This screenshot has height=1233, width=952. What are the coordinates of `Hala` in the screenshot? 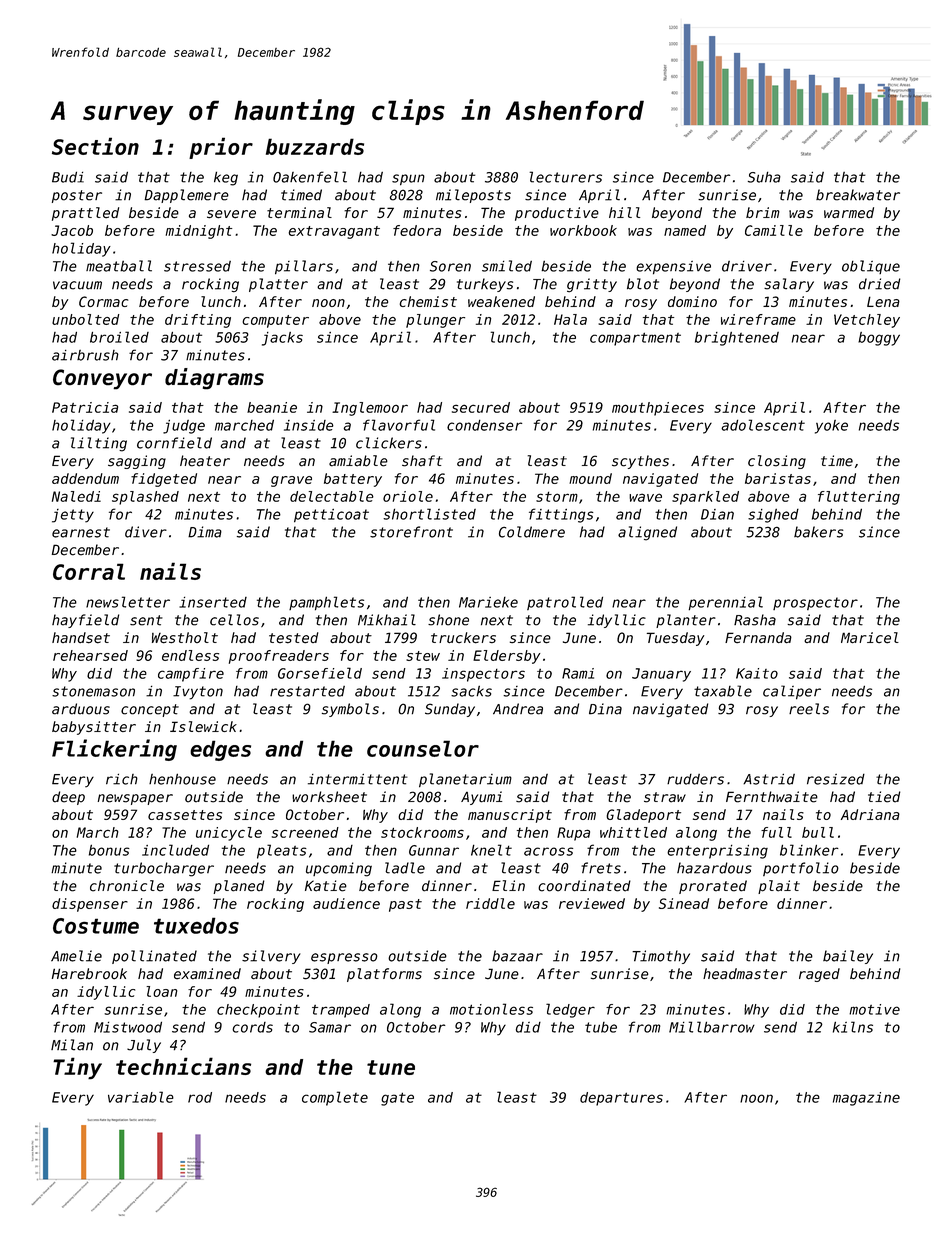 It's located at (570, 319).
